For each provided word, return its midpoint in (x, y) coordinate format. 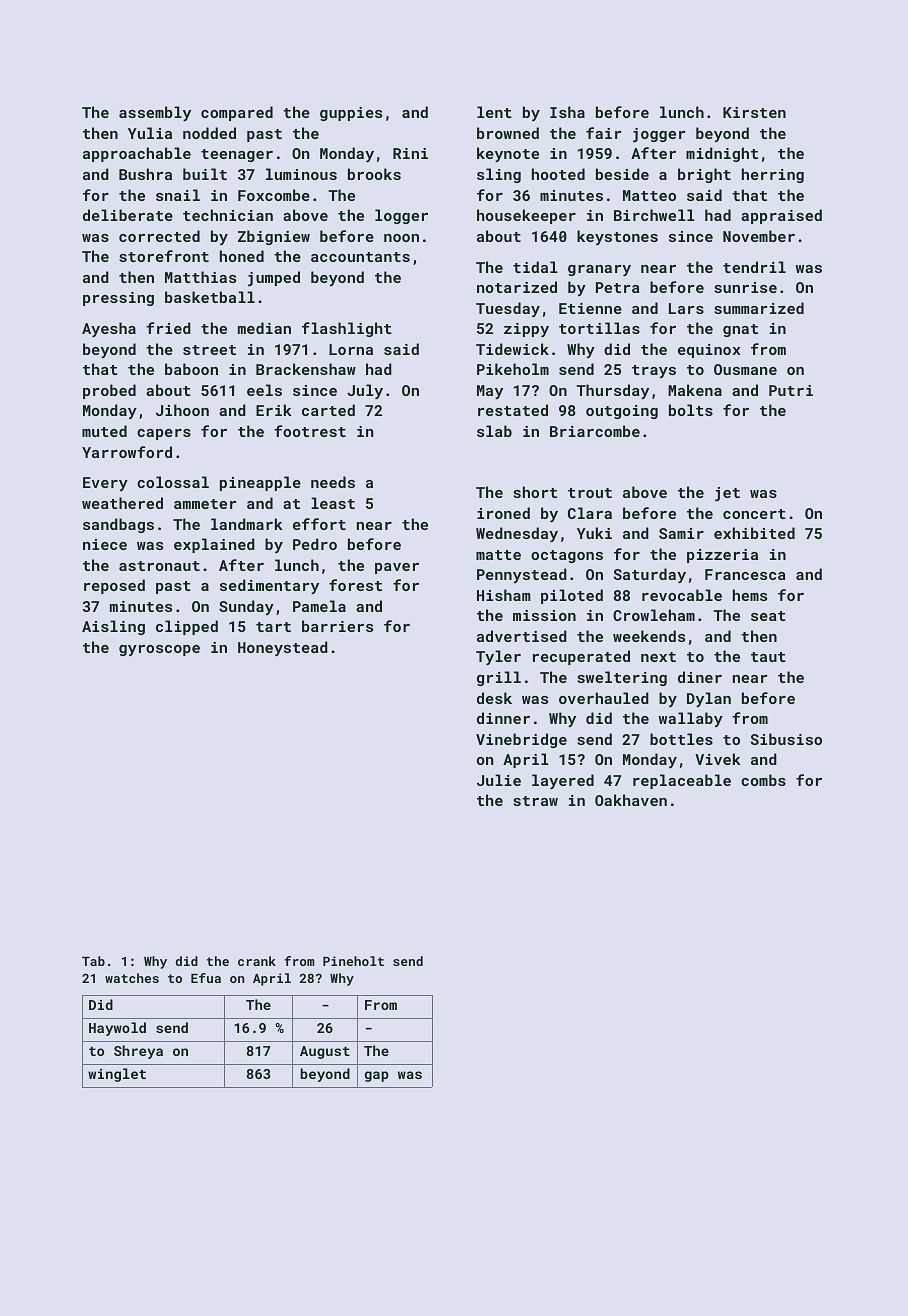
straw (535, 801)
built (205, 174)
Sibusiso (786, 739)
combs (763, 780)
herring (773, 175)
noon (401, 238)
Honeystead (283, 648)
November (759, 236)
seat (768, 616)
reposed (114, 586)
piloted (572, 596)
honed (242, 256)
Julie (499, 780)
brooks (374, 174)
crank (257, 961)
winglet (117, 1075)
